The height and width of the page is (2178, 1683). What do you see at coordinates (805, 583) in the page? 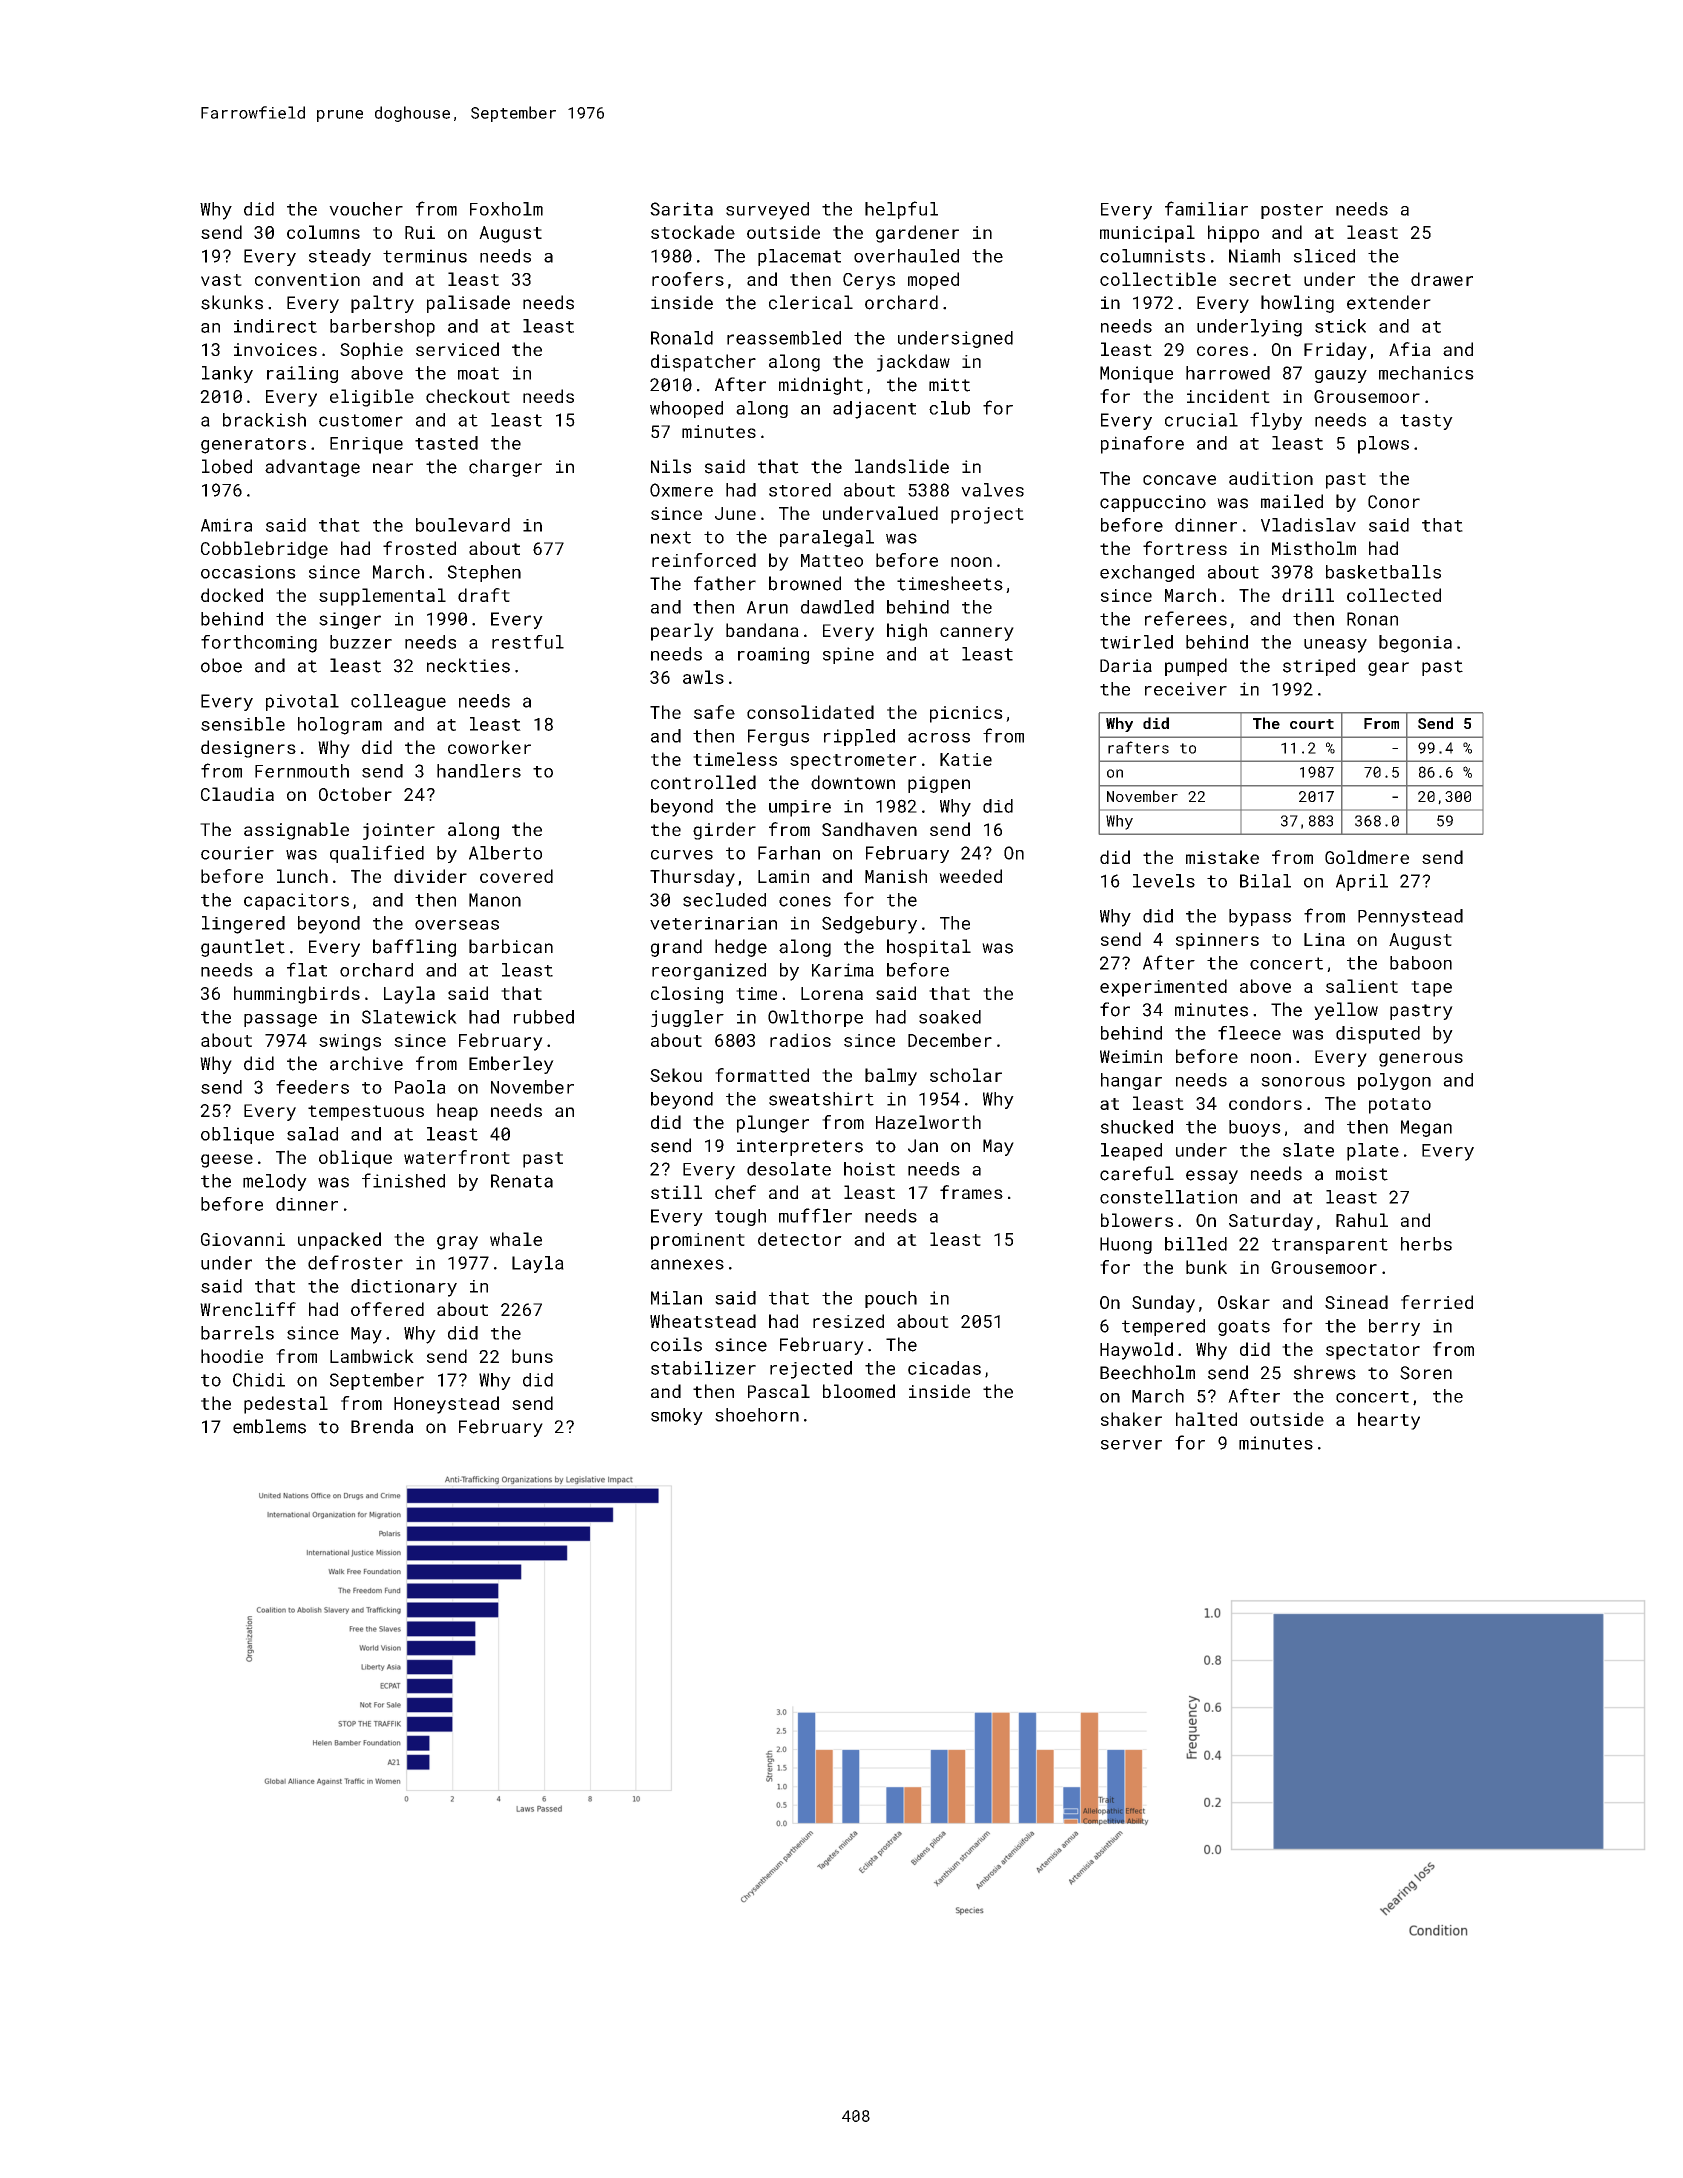
I see `browned` at bounding box center [805, 583].
